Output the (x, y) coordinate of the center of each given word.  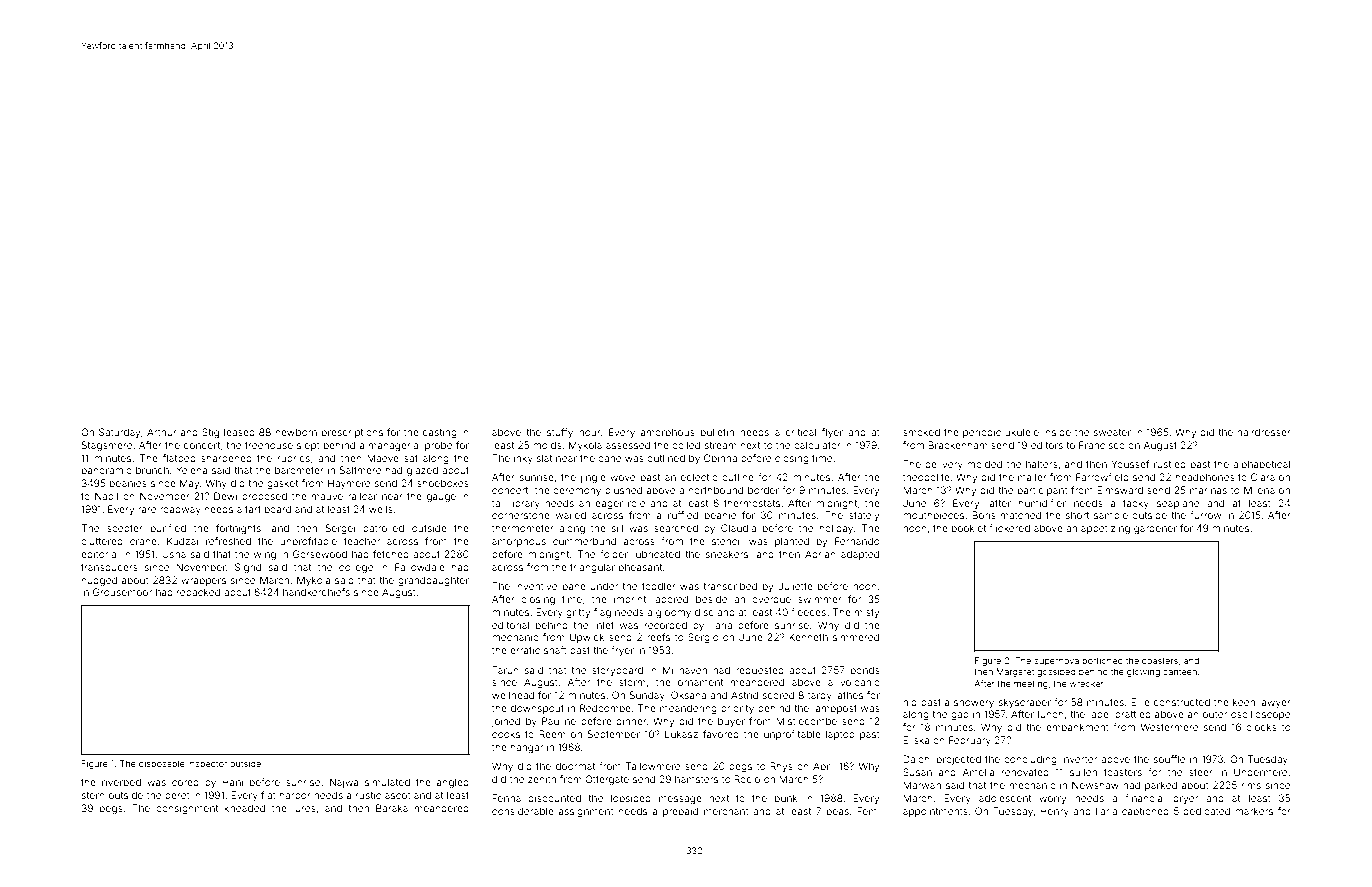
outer (1215, 714)
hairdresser (1264, 432)
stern (93, 795)
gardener (1155, 529)
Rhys (781, 767)
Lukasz (681, 734)
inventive (536, 586)
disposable (162, 764)
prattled (1133, 715)
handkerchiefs (316, 592)
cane (609, 459)
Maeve (383, 458)
